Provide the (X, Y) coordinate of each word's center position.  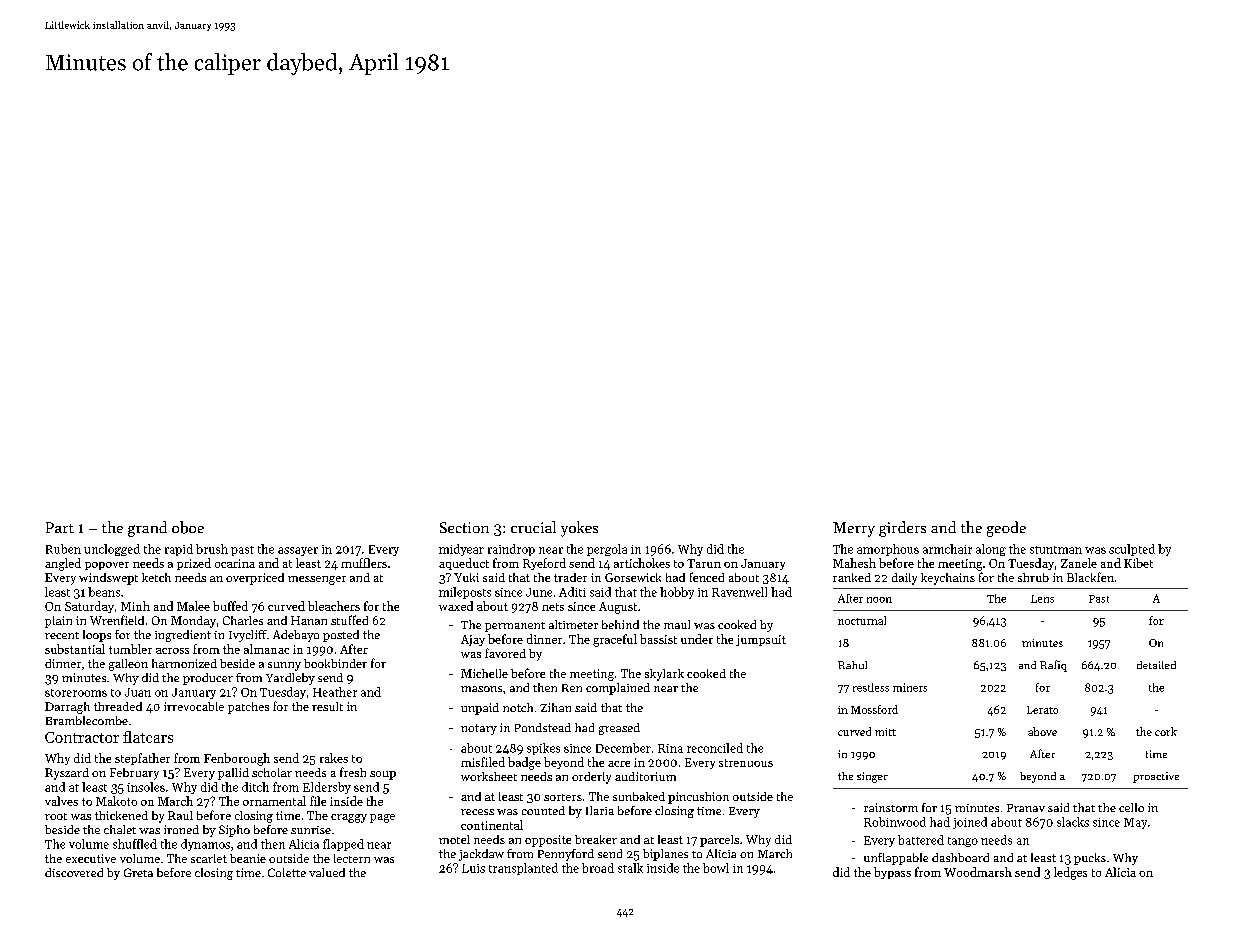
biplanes (665, 855)
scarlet (209, 858)
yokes (579, 529)
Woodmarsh (978, 872)
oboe (188, 527)
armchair (947, 549)
